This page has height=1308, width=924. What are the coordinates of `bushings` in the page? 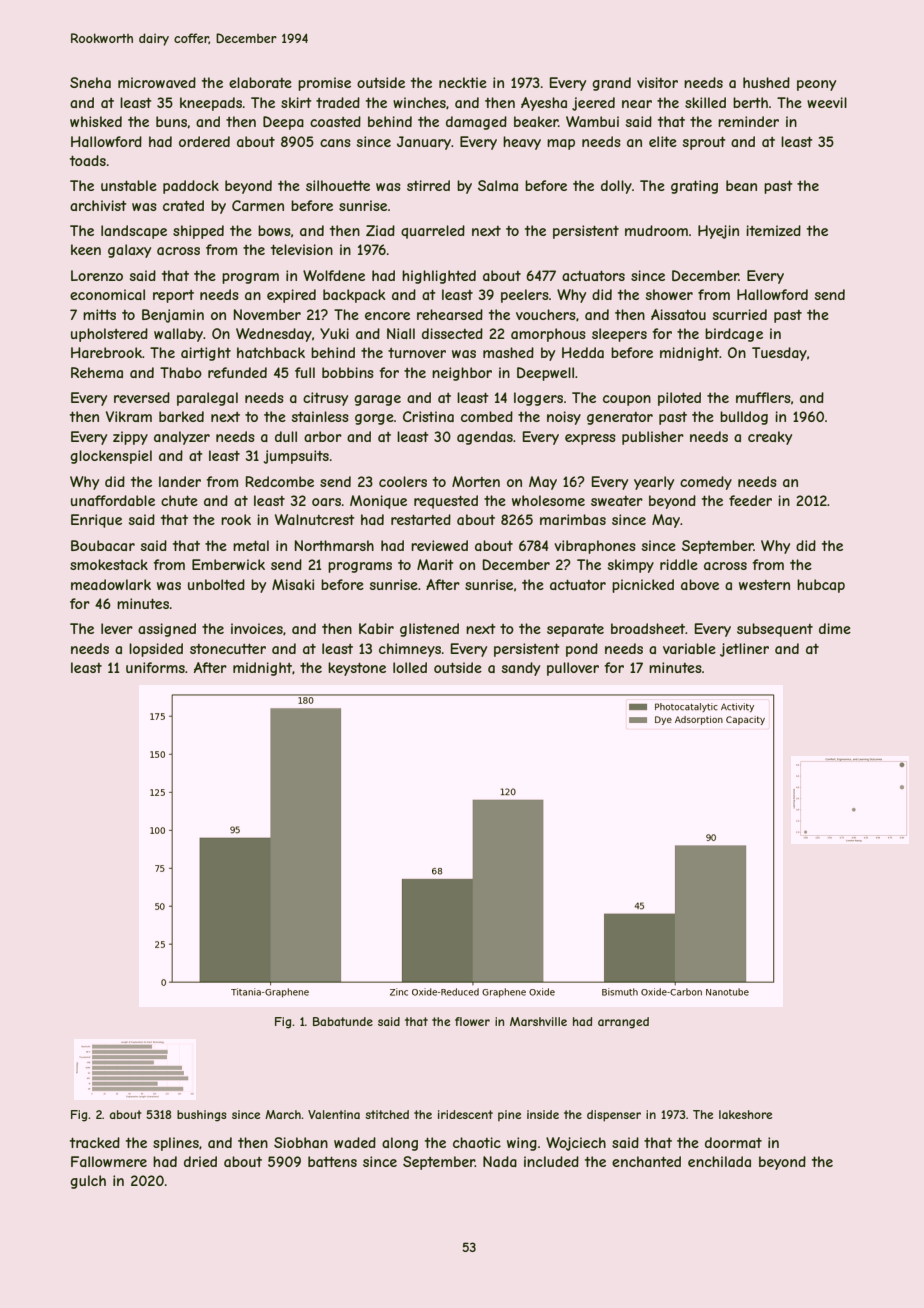 It's located at (202, 1116).
